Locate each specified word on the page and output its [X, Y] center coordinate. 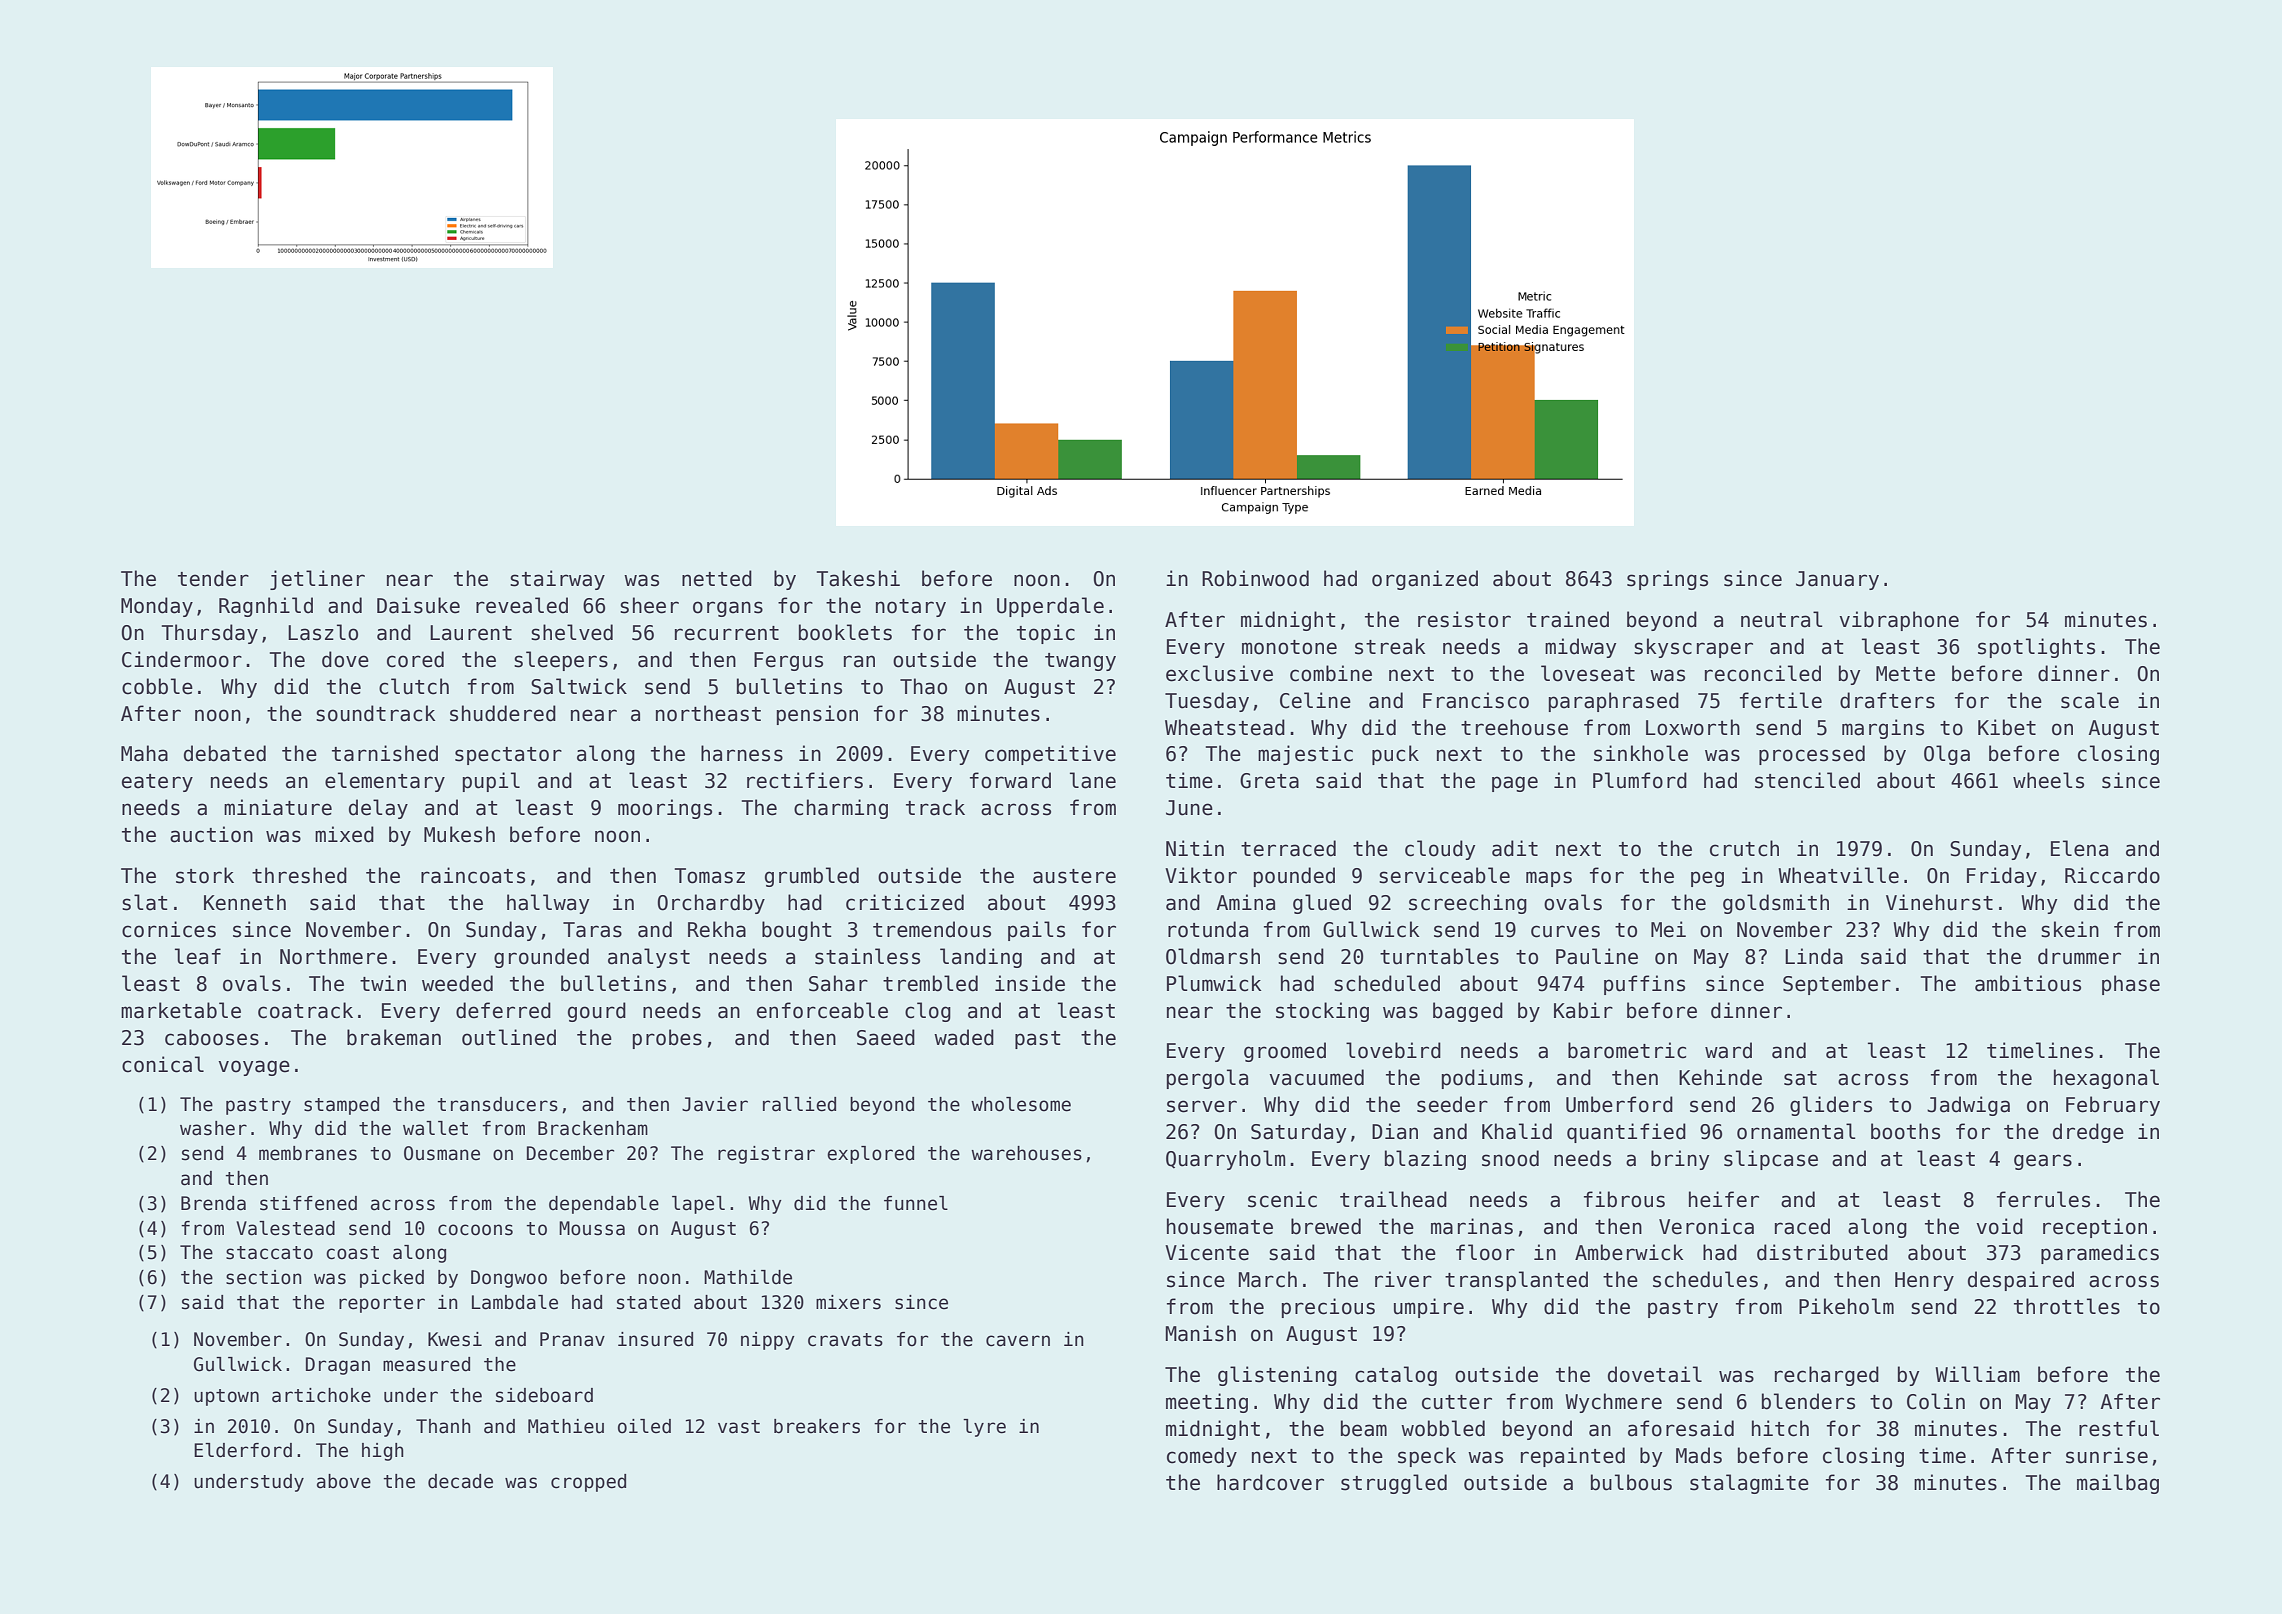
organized [1425, 580]
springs [1667, 580]
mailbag [2118, 1484]
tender [213, 578]
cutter [1457, 1402]
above [344, 1481]
